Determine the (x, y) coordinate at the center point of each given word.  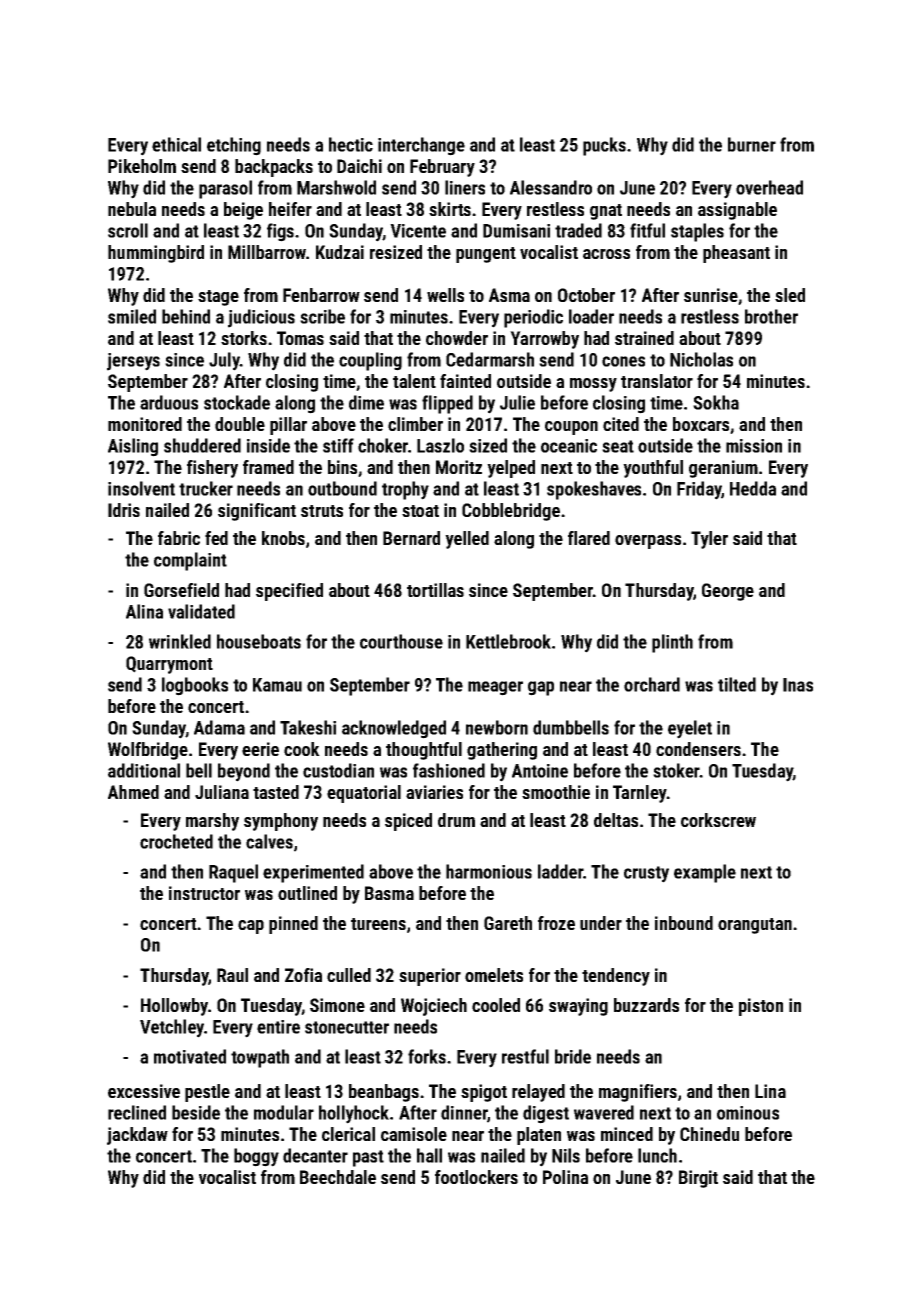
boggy (256, 1157)
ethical (176, 144)
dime (366, 402)
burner (752, 144)
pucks (604, 146)
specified (289, 592)
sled (790, 295)
